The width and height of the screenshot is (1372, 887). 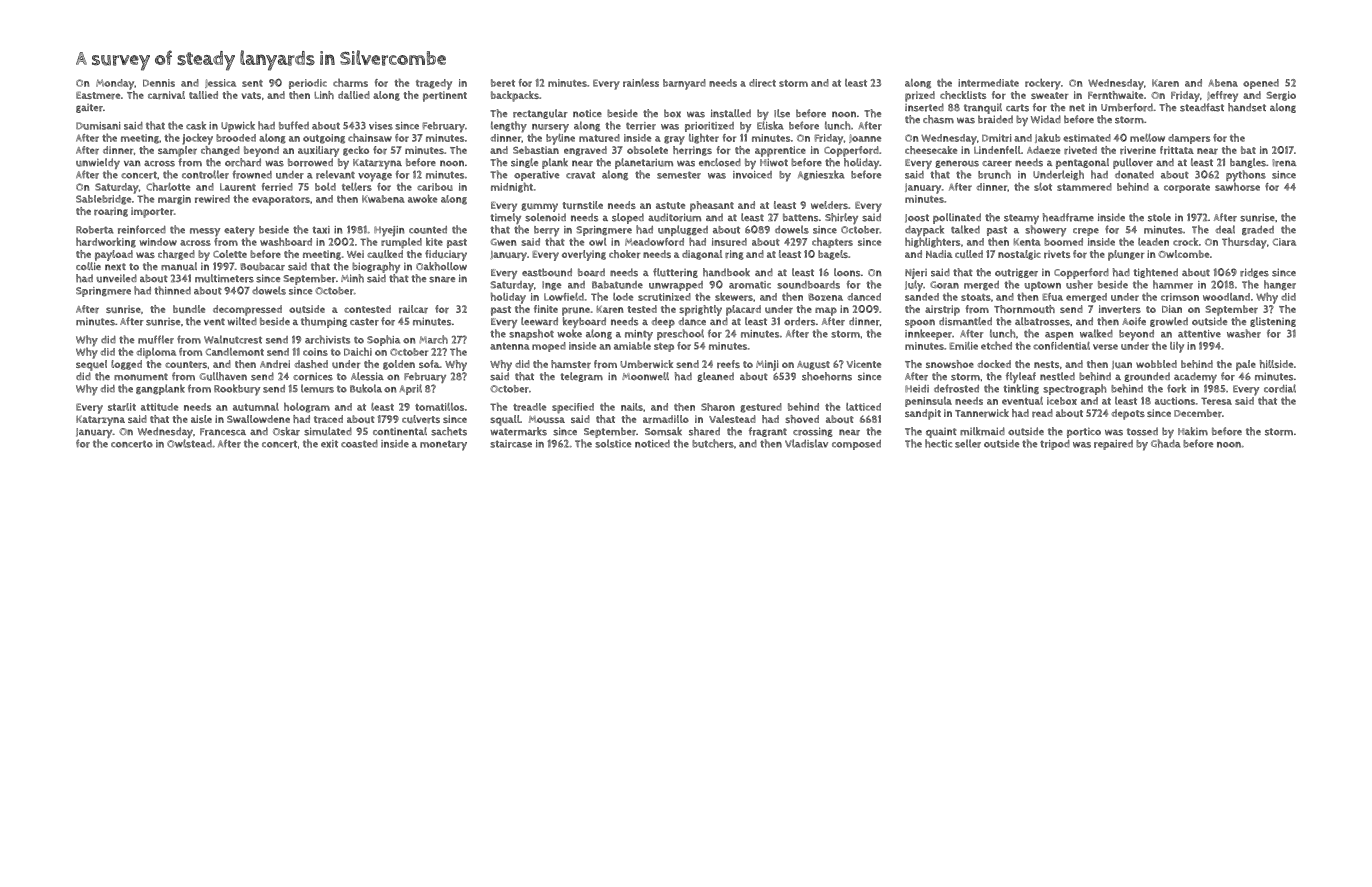 What do you see at coordinates (389, 231) in the screenshot?
I see `Hyejin` at bounding box center [389, 231].
